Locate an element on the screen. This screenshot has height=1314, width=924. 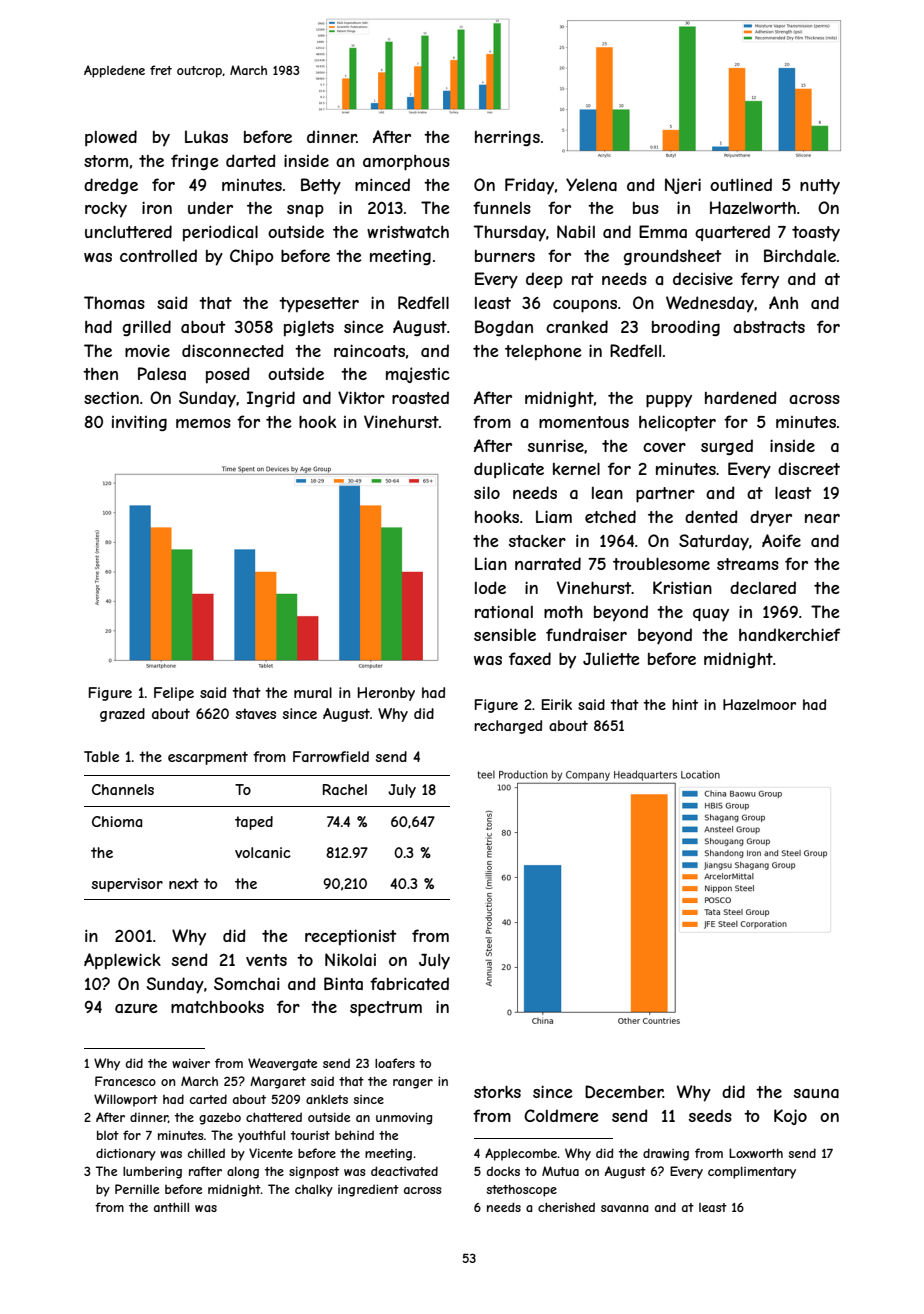
sauna is located at coordinates (816, 1093).
